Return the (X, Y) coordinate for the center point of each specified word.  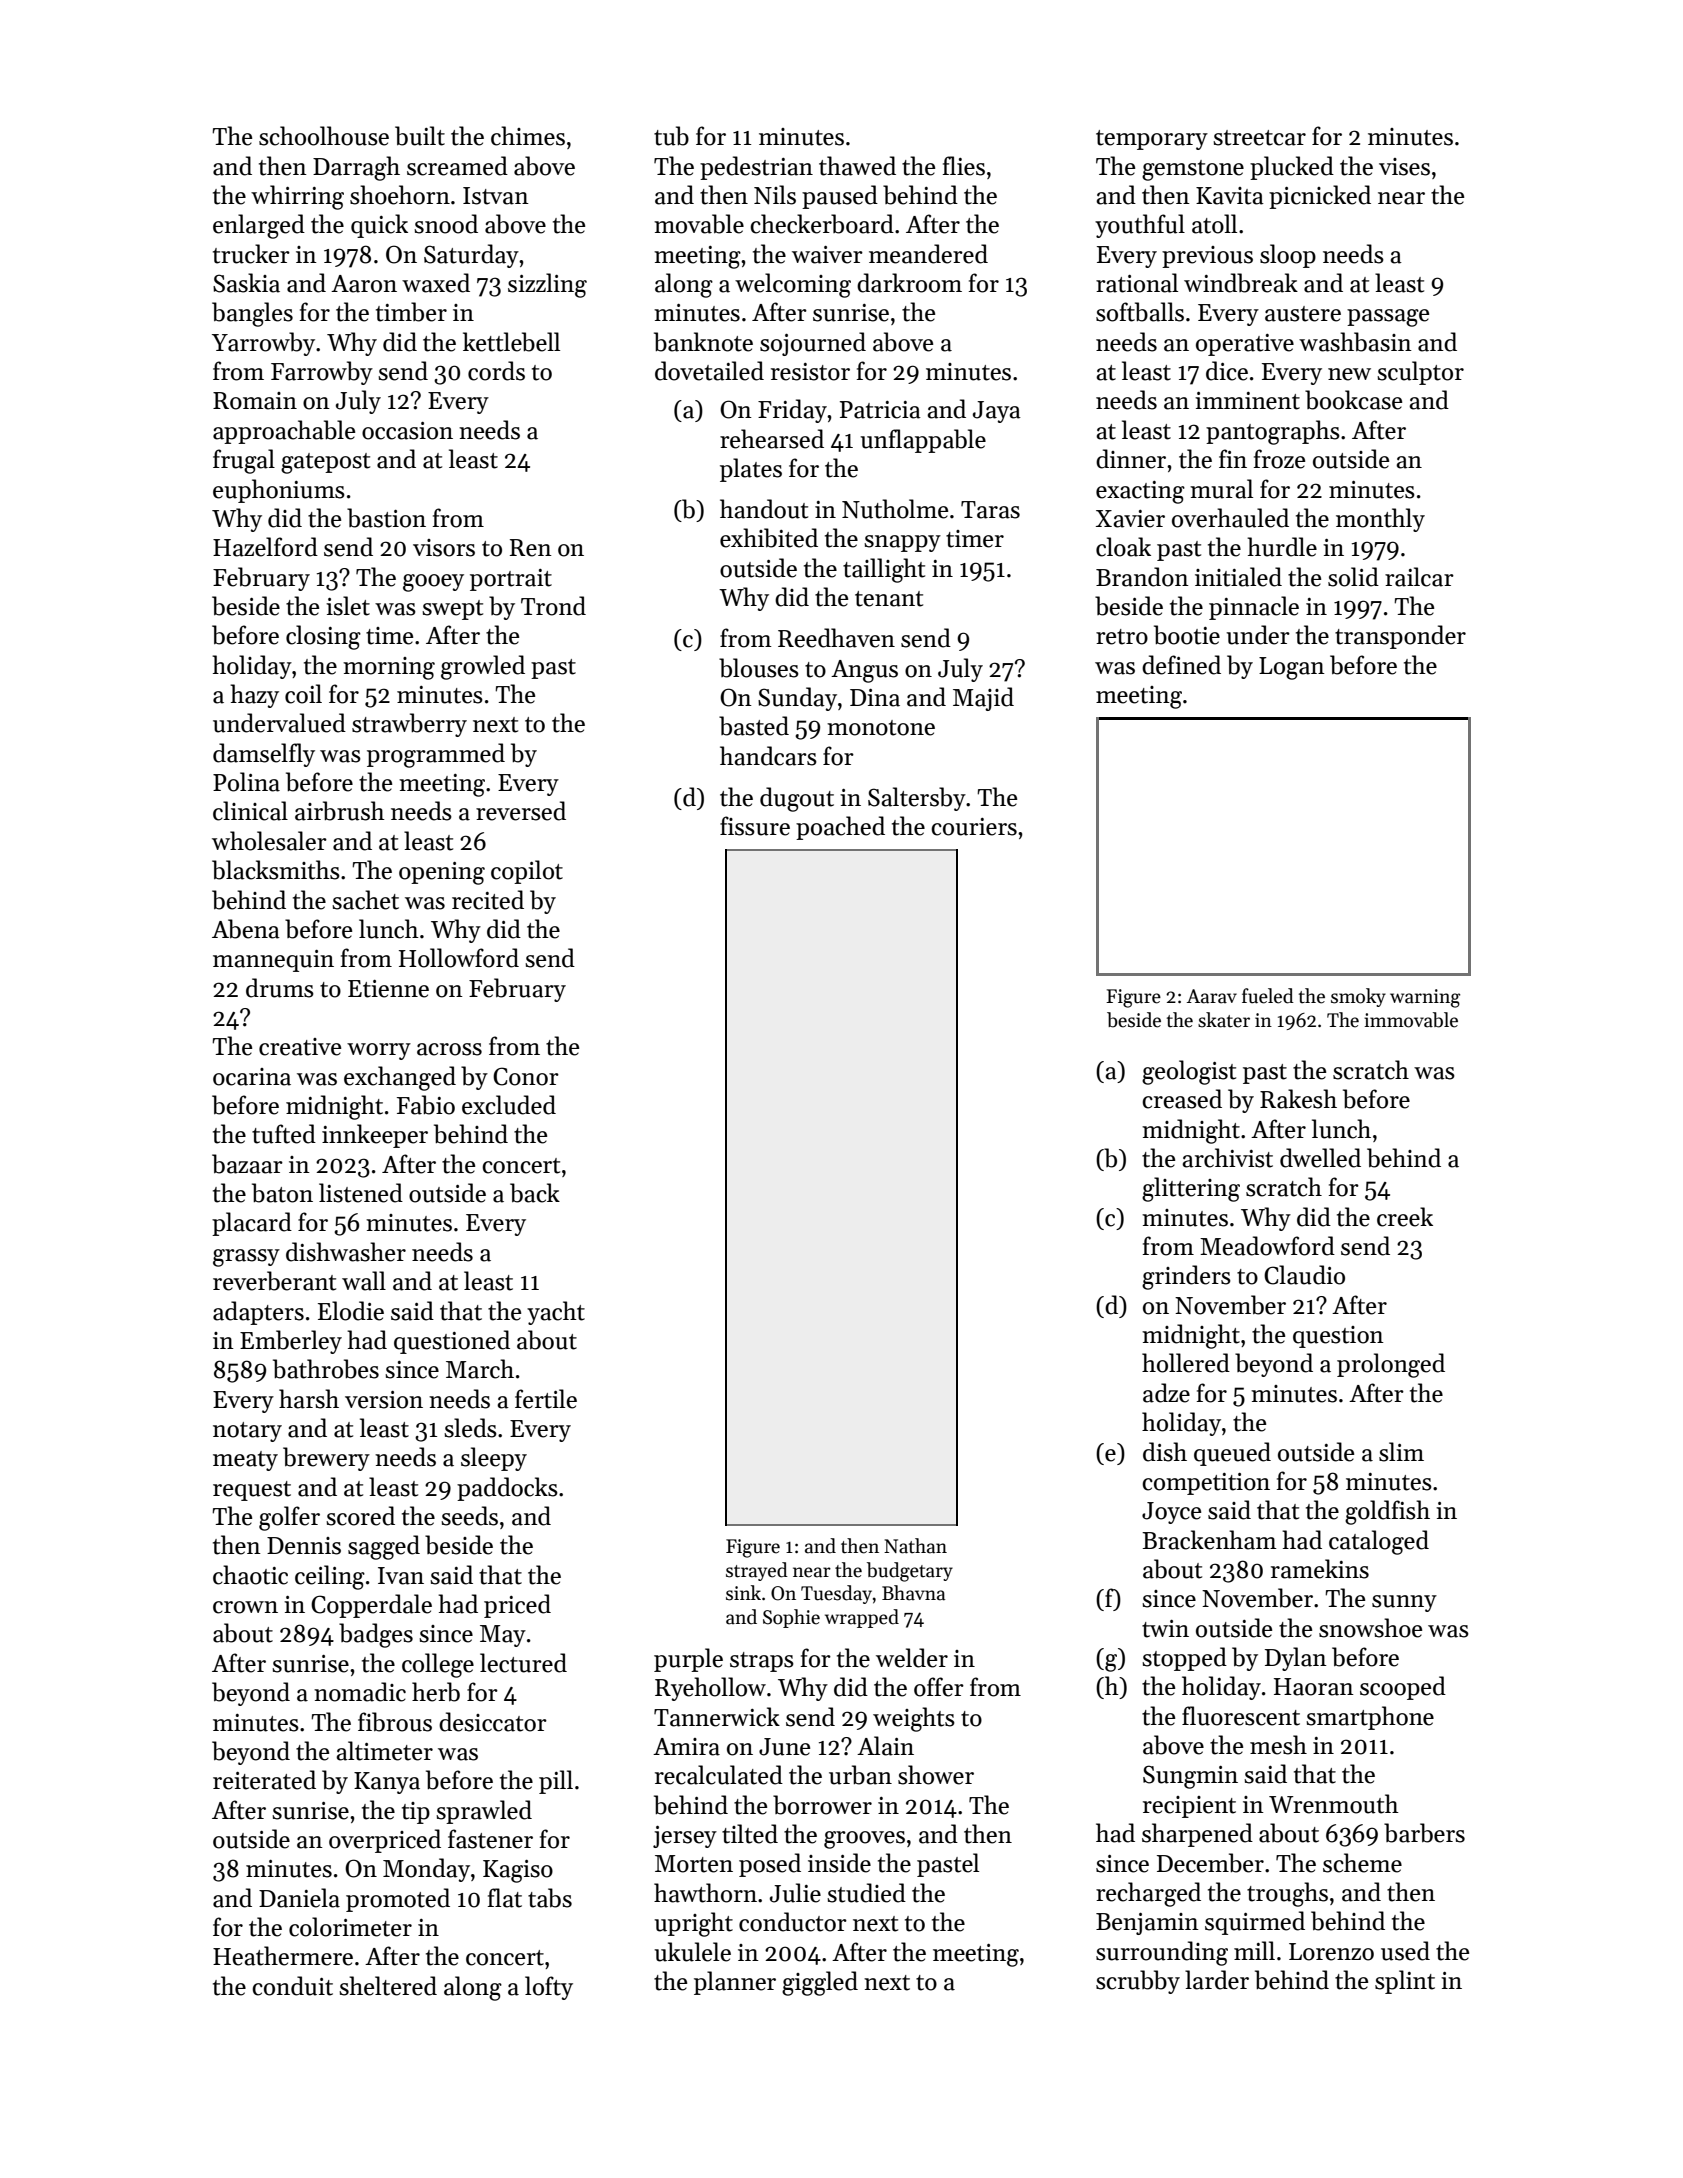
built (420, 136)
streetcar (1259, 138)
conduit (292, 1986)
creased (1182, 1099)
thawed (857, 166)
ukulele (692, 1952)
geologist (1189, 1072)
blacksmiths (276, 870)
